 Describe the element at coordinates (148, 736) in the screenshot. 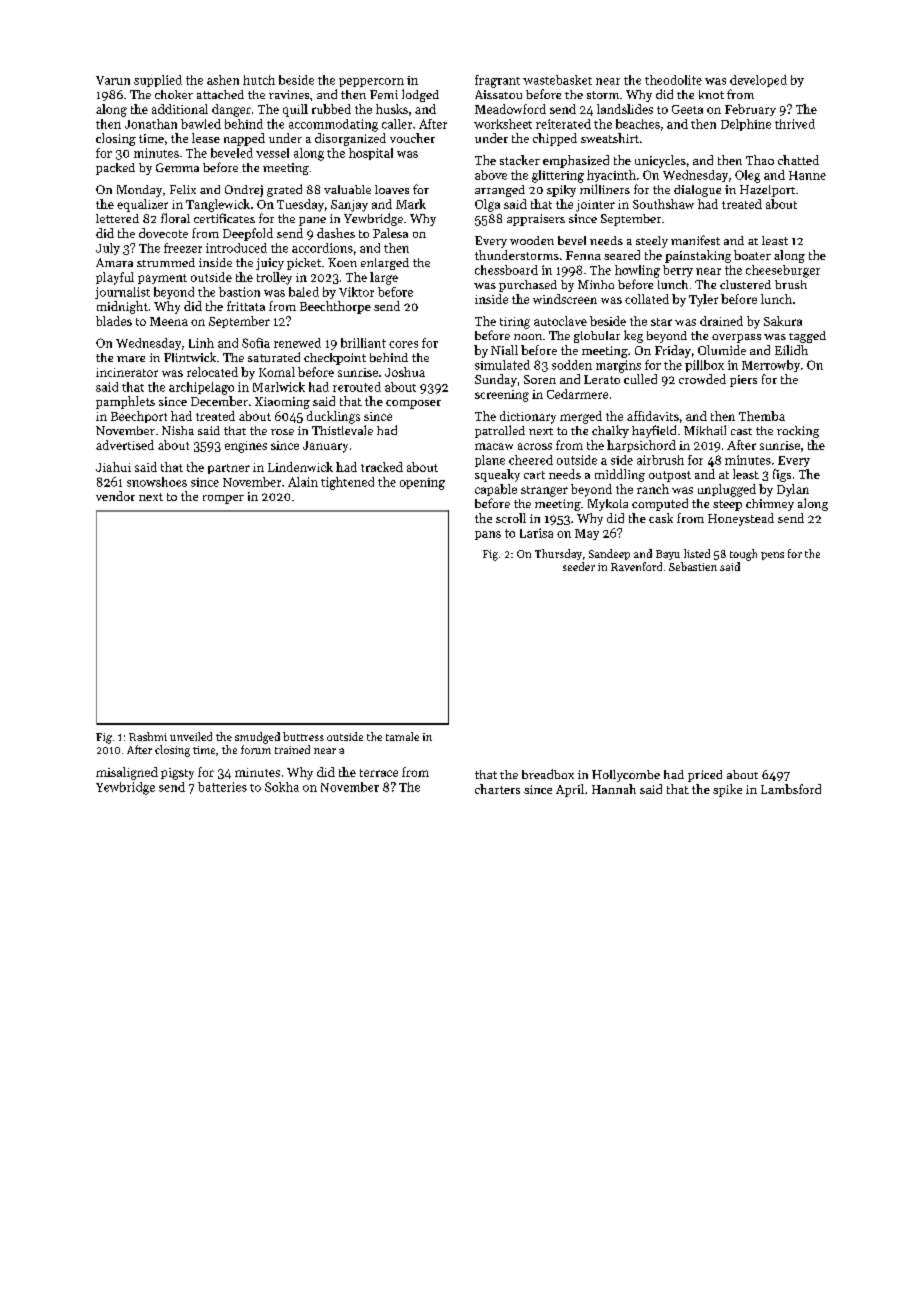

I see `Rashmi` at that location.
